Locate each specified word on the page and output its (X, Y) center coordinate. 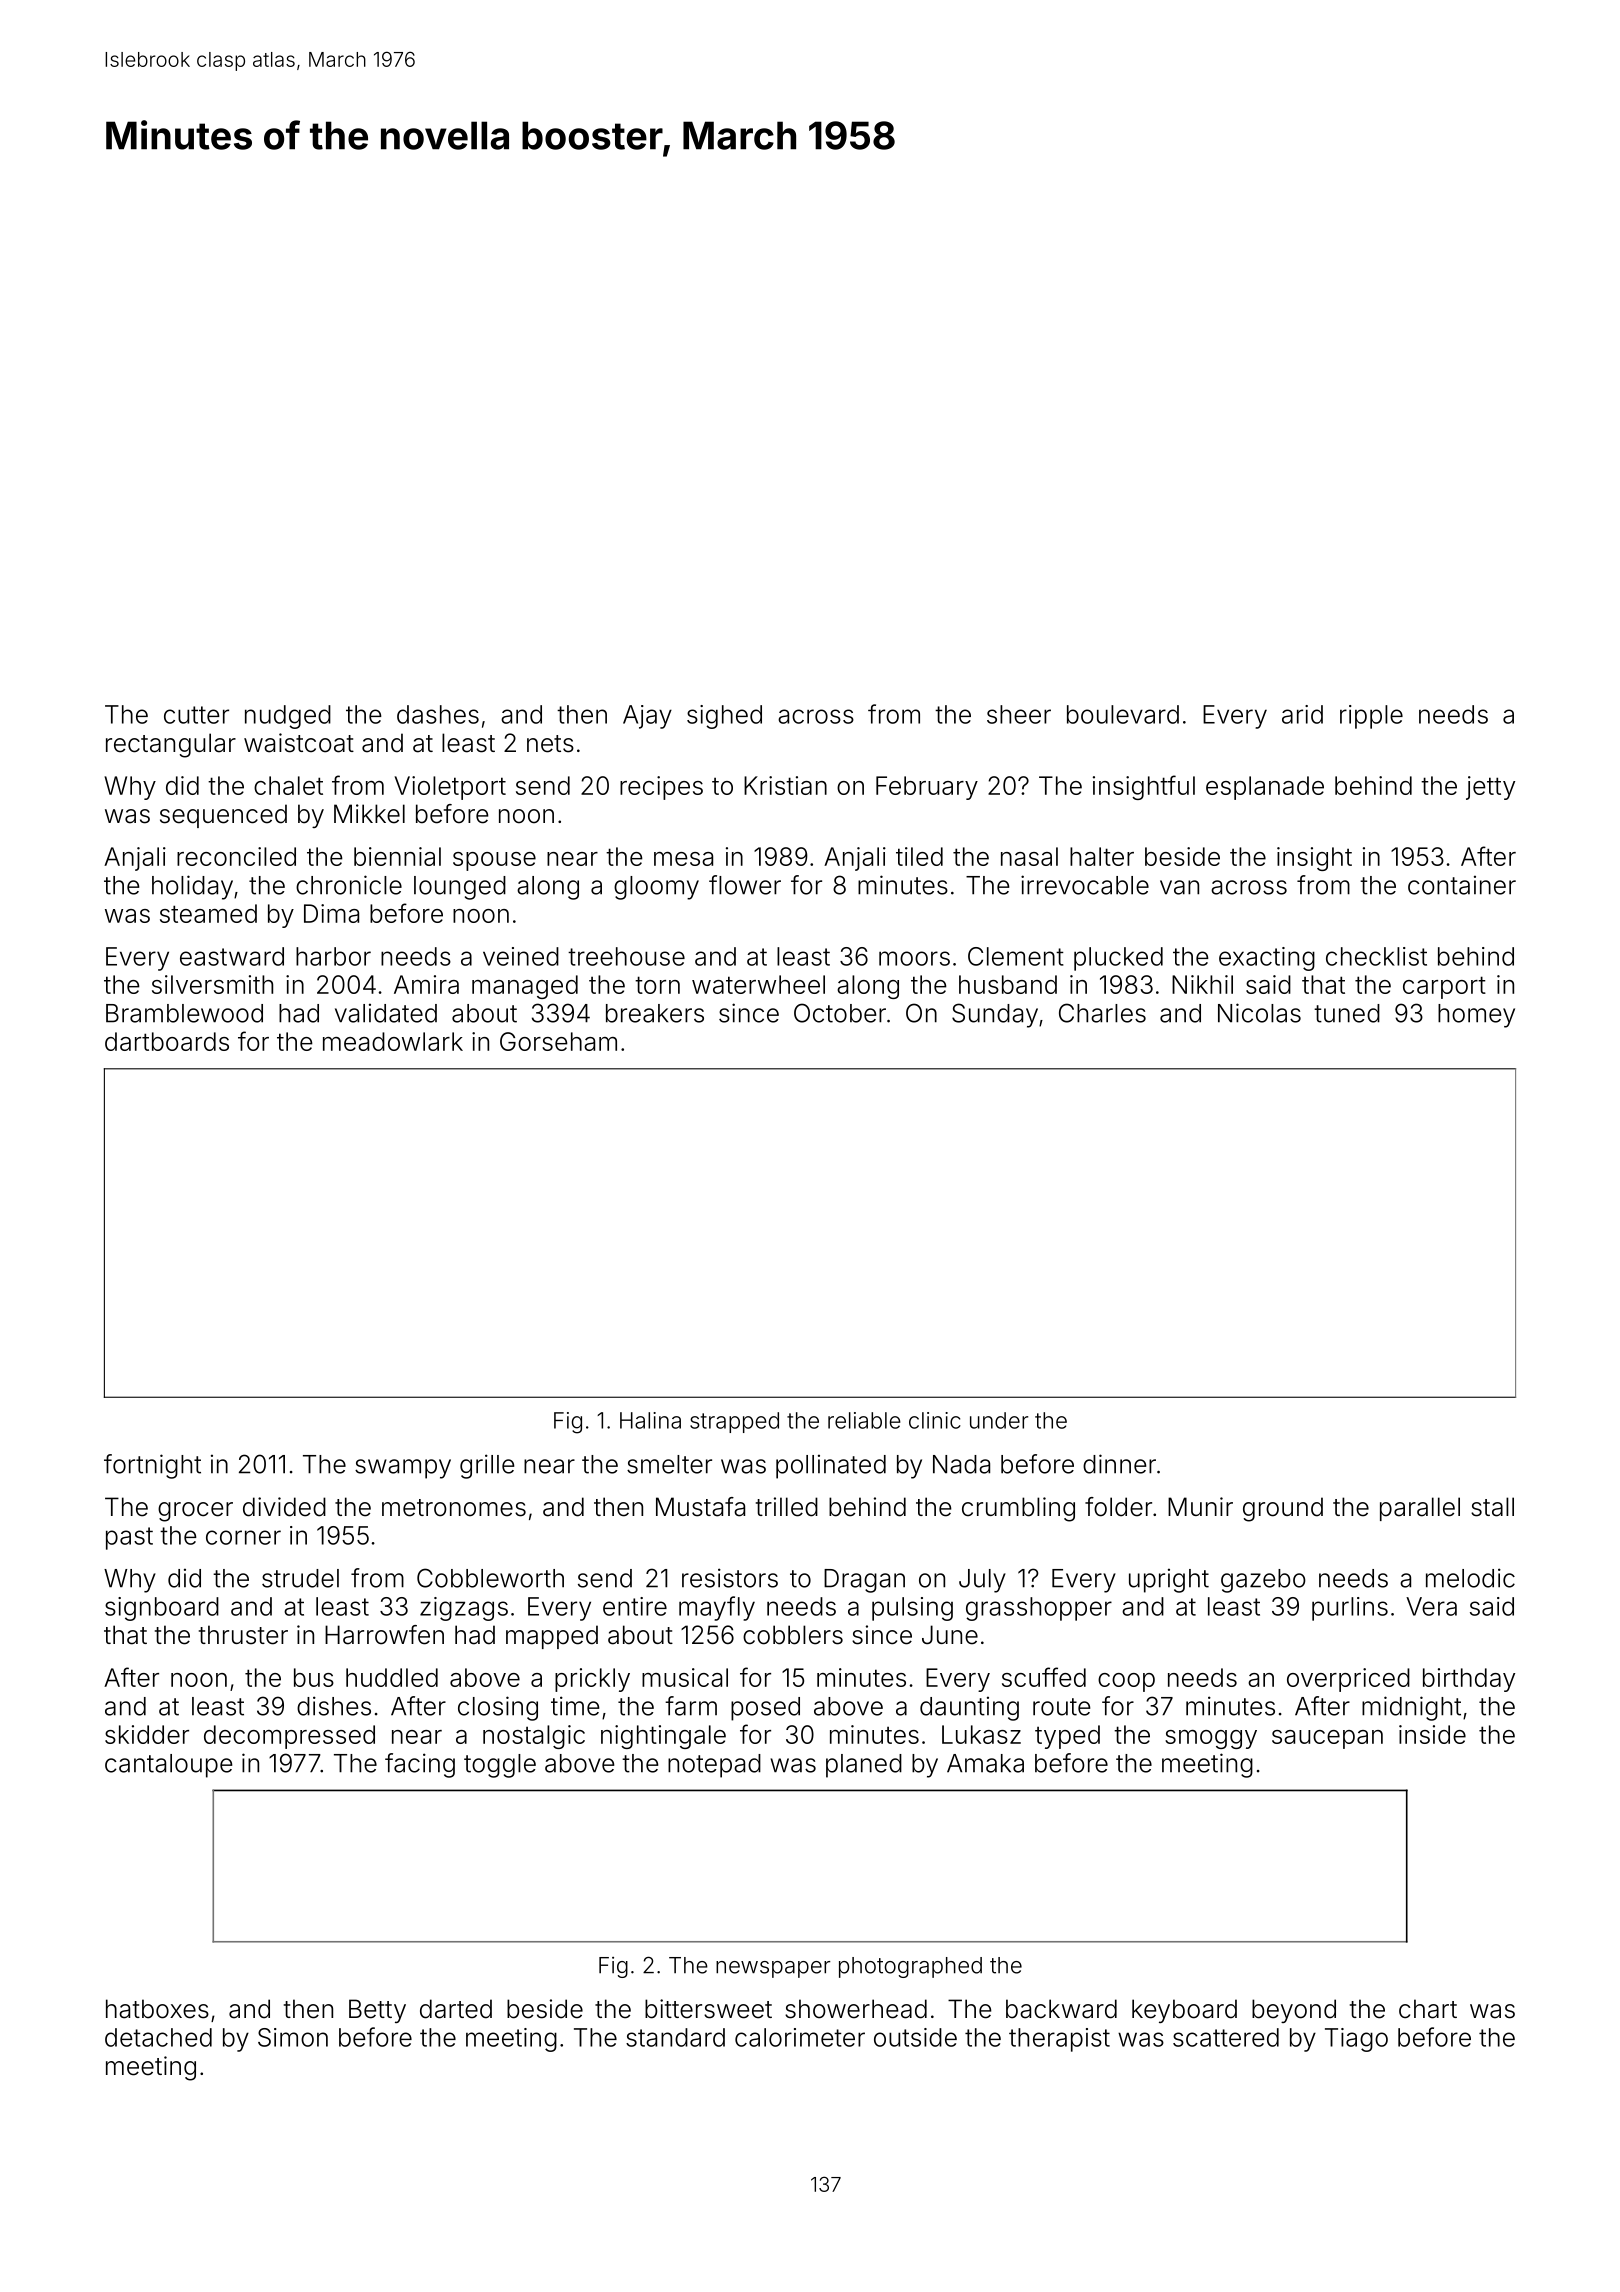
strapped (734, 1422)
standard (675, 2037)
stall (1492, 1507)
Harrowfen (384, 1635)
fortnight (152, 1466)
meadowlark (393, 1041)
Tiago (1356, 2040)
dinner (1119, 1464)
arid (1302, 714)
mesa (683, 859)
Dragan (864, 1581)
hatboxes (157, 2009)
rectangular (171, 745)
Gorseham (558, 1041)
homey (1476, 1016)
